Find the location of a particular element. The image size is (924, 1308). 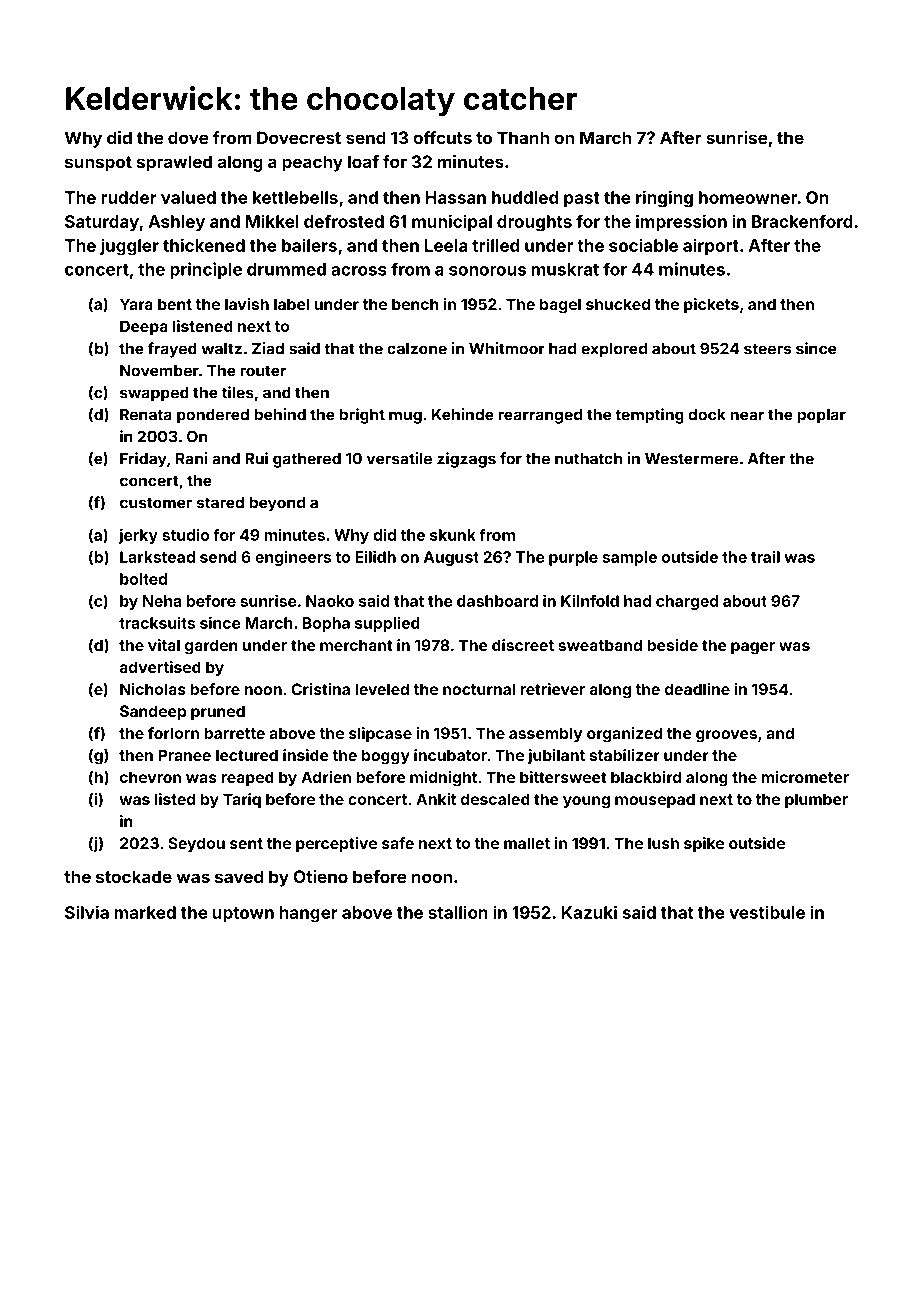

uptown is located at coordinates (243, 914).
